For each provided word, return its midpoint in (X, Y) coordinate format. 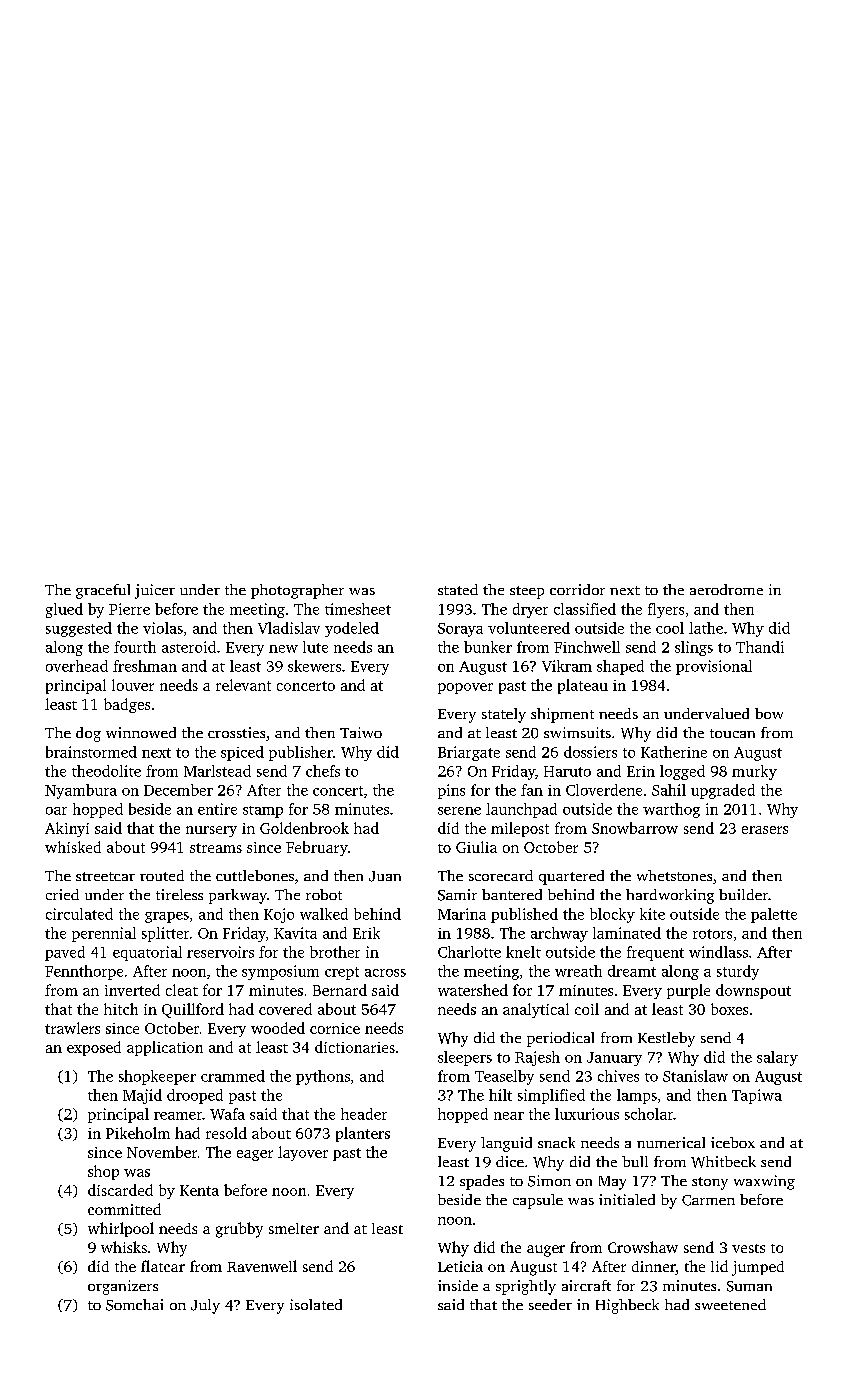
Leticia (460, 1266)
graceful (103, 591)
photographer (297, 591)
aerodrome (726, 589)
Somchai (134, 1305)
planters (363, 1134)
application (165, 1048)
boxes (729, 1009)
